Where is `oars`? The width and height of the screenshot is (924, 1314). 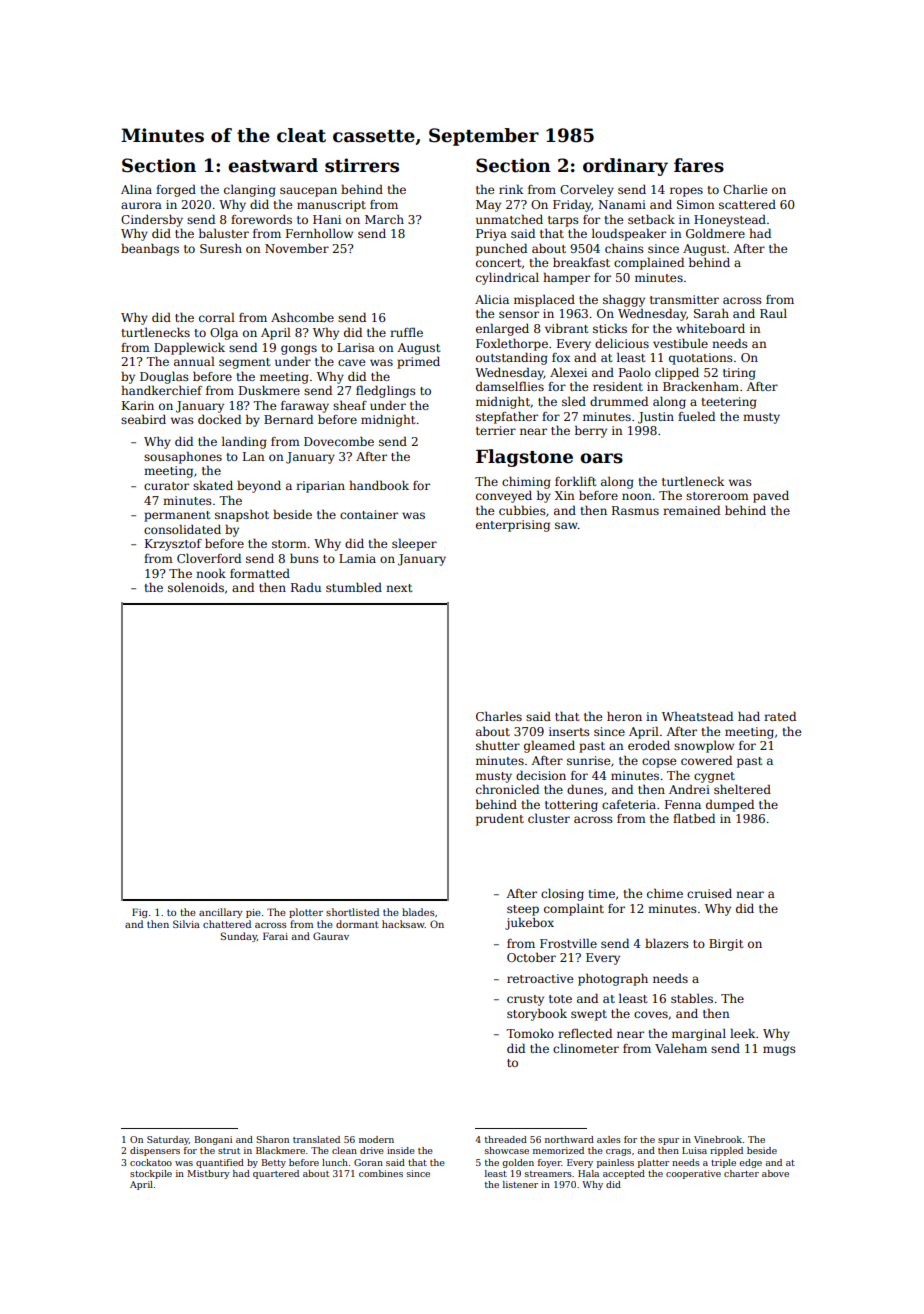
oars is located at coordinates (601, 458).
